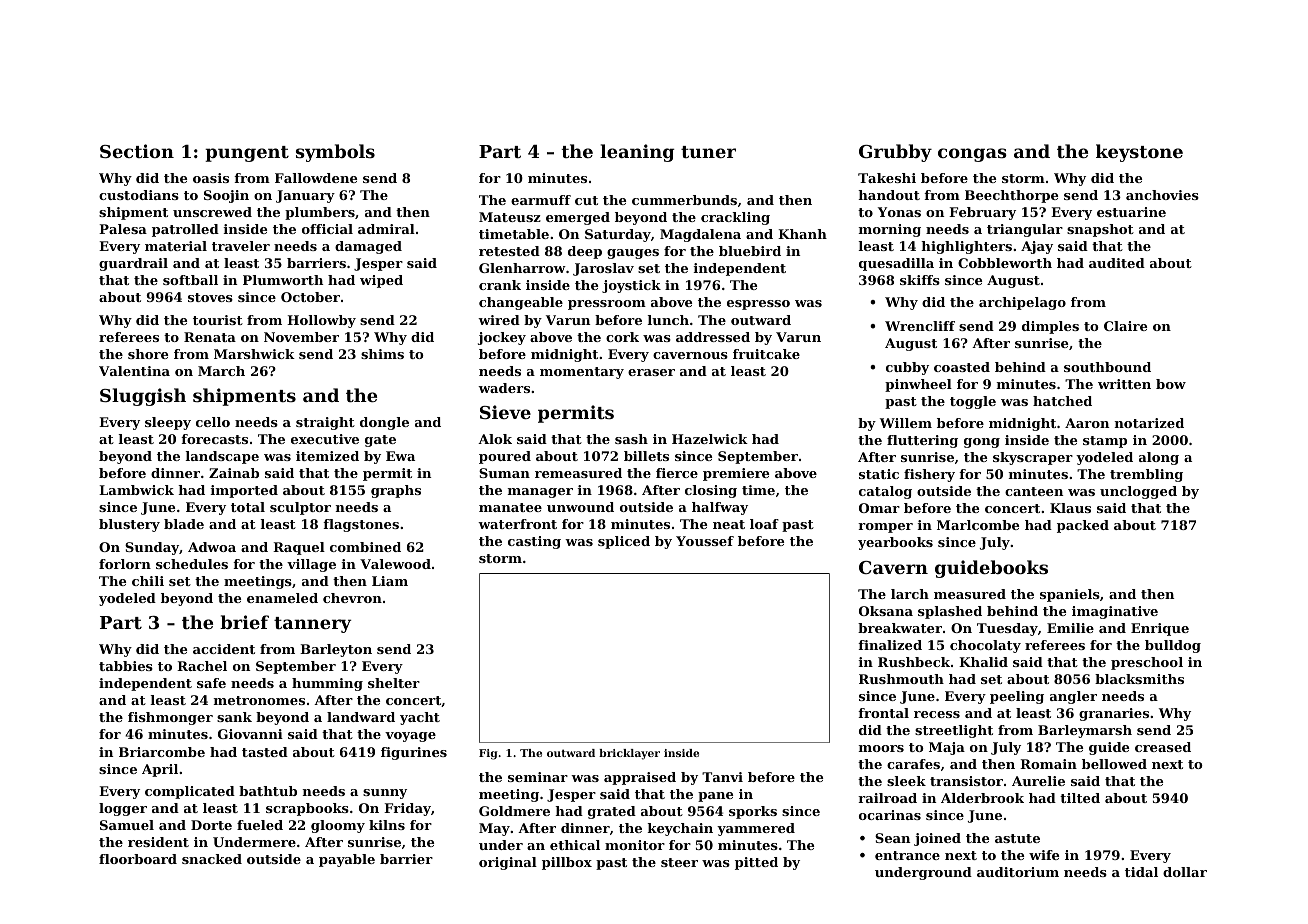  What do you see at coordinates (1171, 384) in the image?
I see `bow` at bounding box center [1171, 384].
